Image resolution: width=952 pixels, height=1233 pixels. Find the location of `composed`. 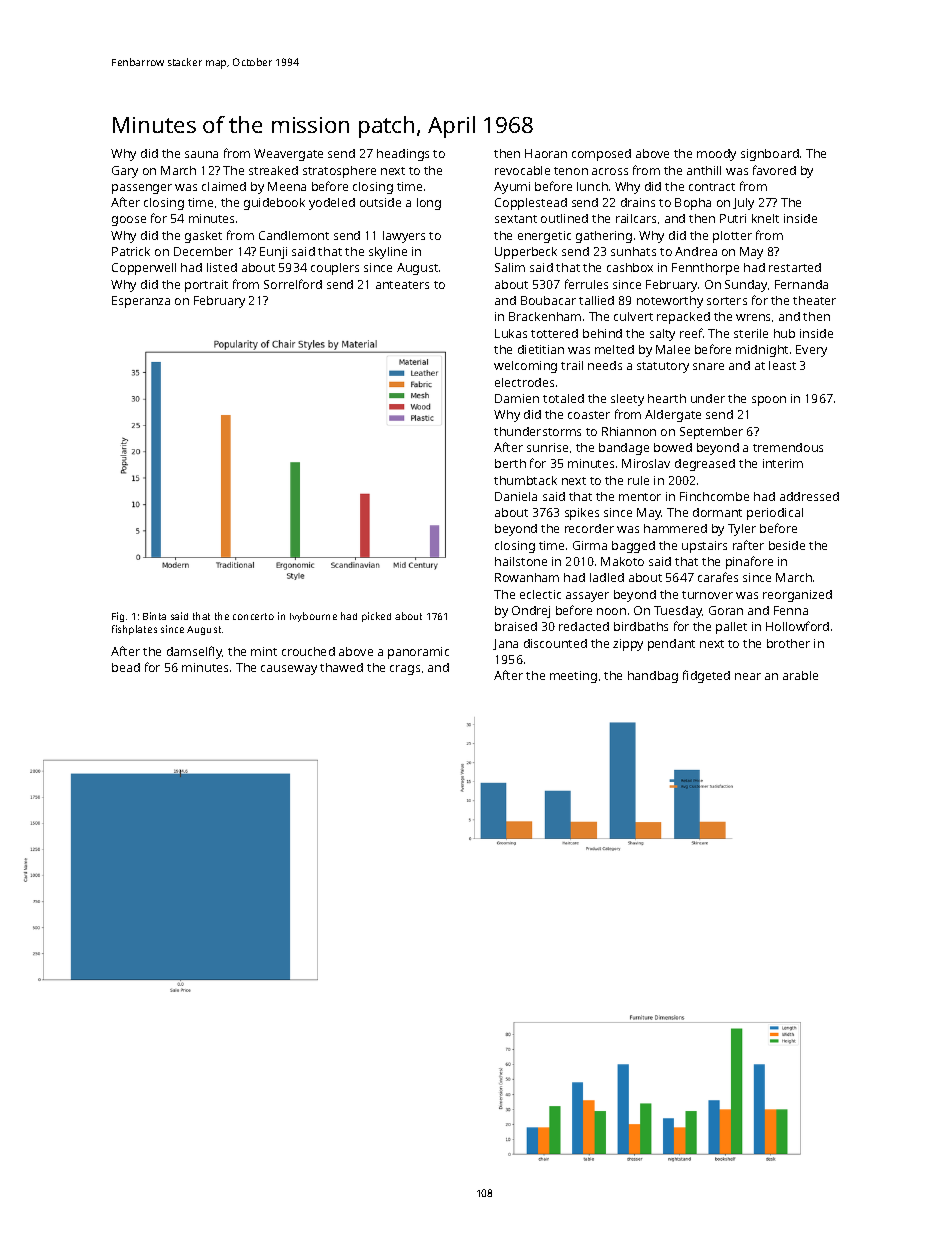

composed is located at coordinates (601, 155).
